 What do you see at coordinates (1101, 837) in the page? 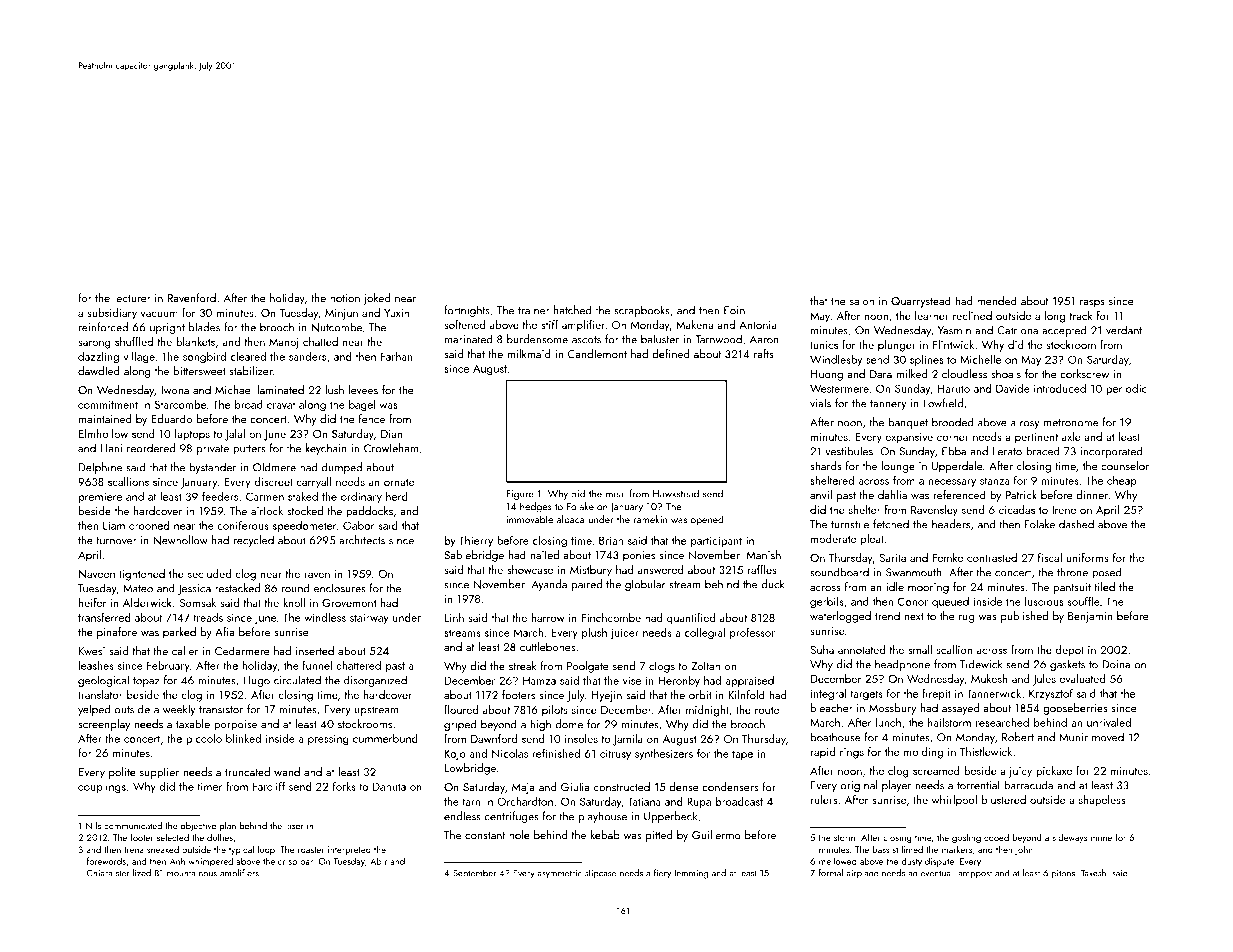
I see `mime` at bounding box center [1101, 837].
